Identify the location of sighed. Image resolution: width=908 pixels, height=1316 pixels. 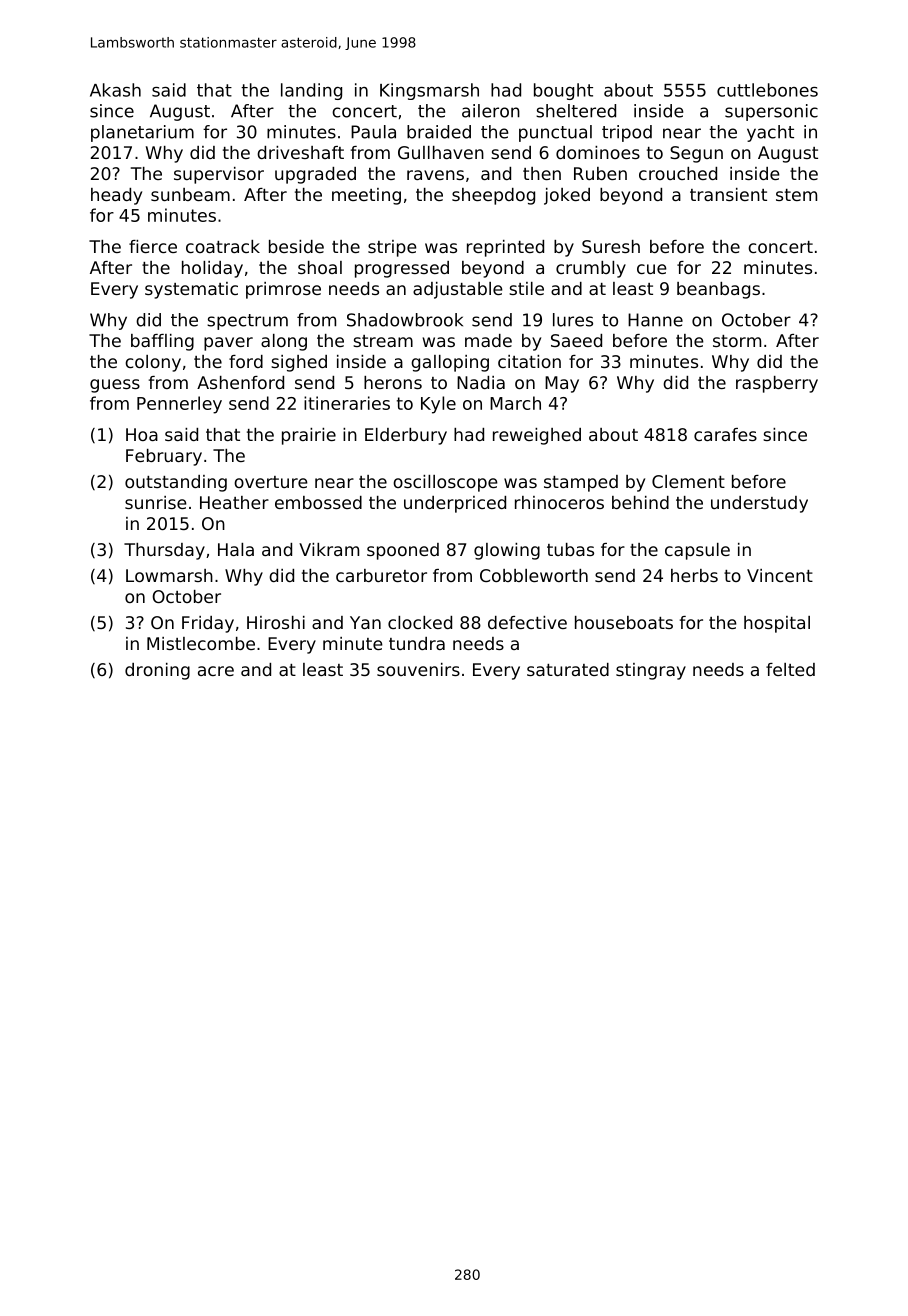
(299, 363).
